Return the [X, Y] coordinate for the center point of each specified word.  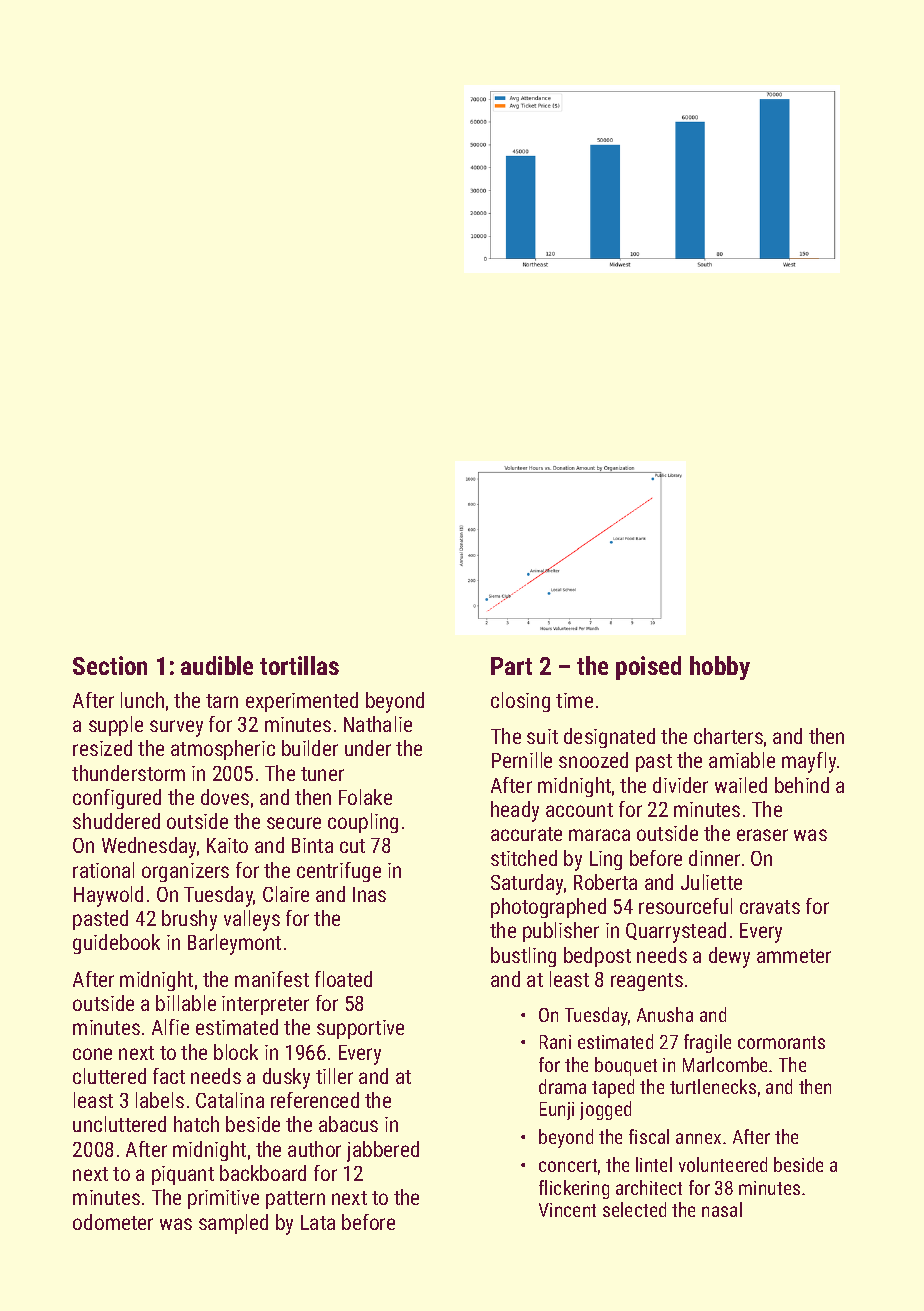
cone [92, 1054]
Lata [318, 1222]
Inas [369, 894]
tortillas [299, 665]
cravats [770, 907]
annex [698, 1138]
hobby [720, 668]
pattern [295, 1200]
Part [511, 666]
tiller [334, 1076]
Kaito [227, 845]
